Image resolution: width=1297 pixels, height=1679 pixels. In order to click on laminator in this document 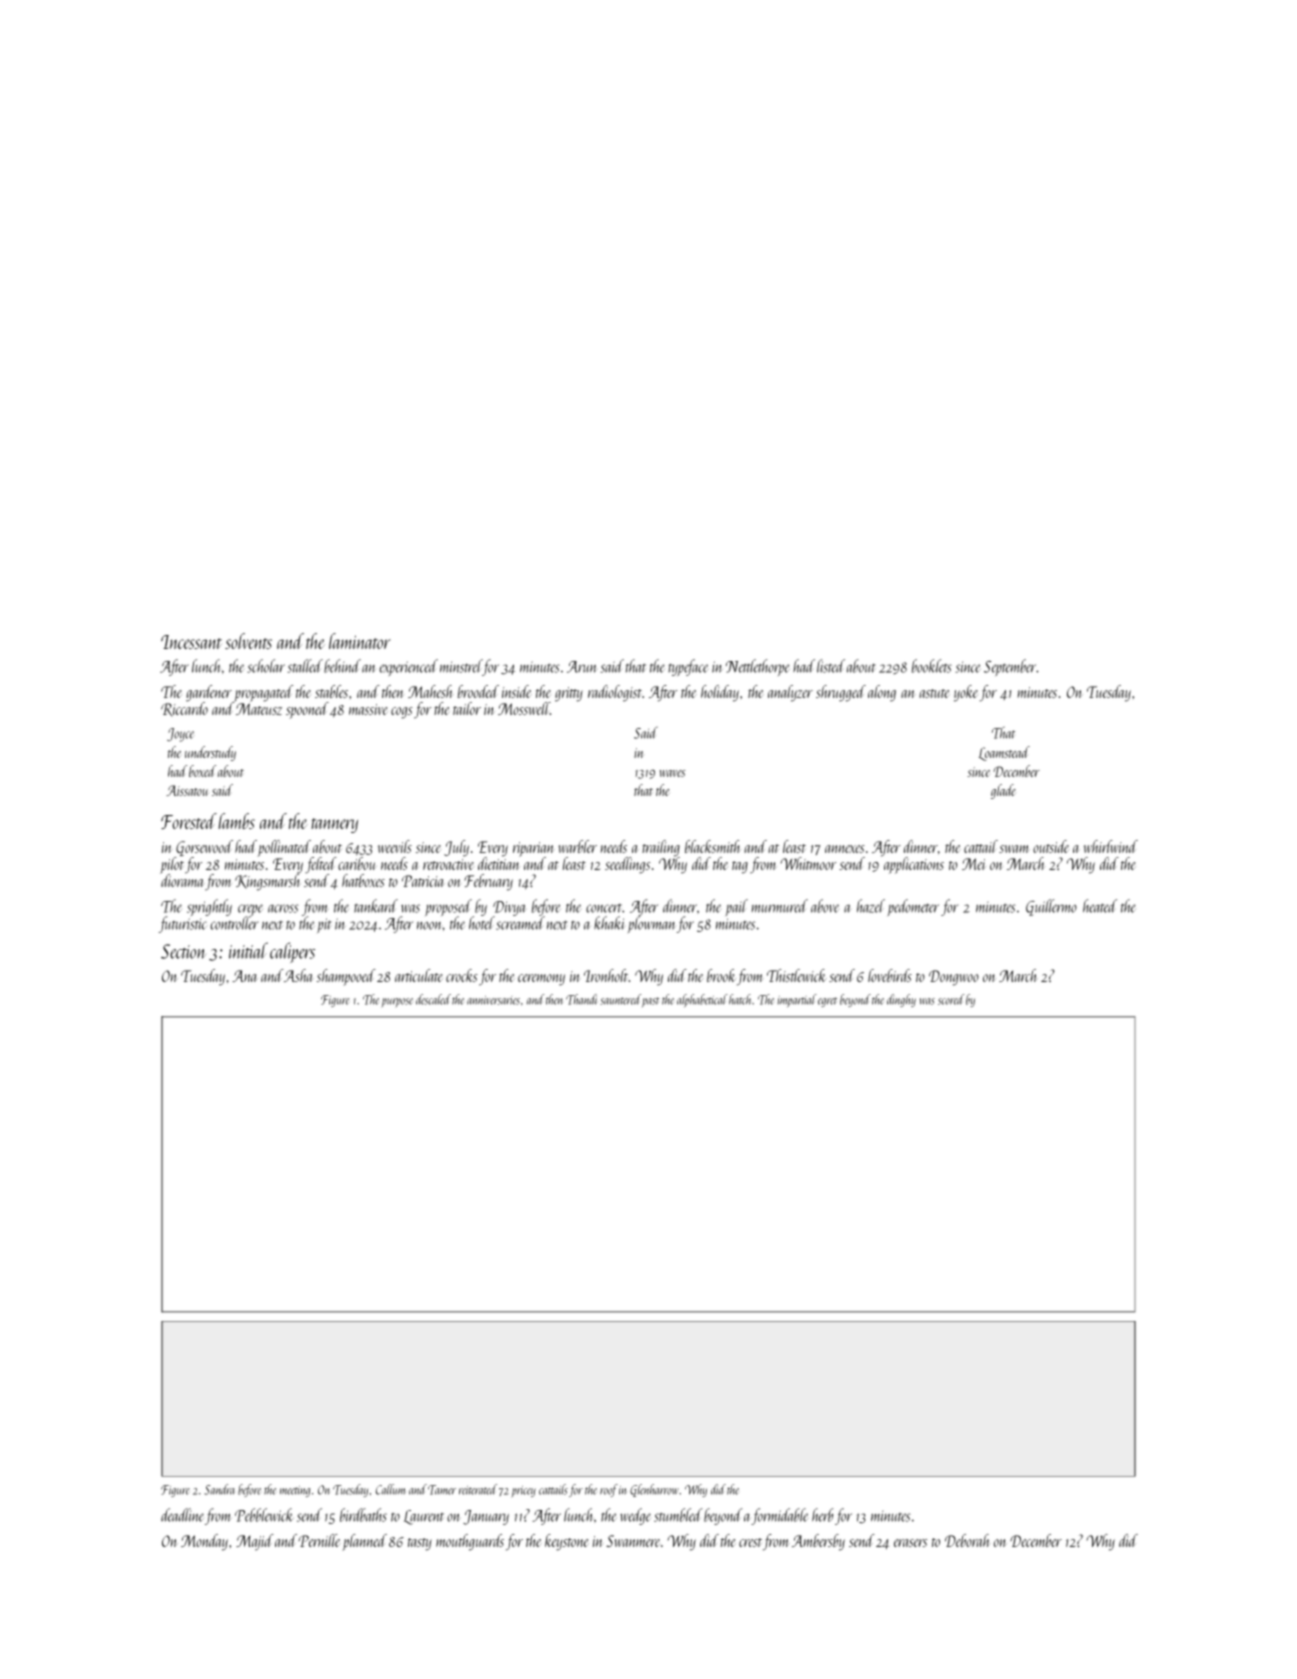, I will do `click(360, 641)`.
